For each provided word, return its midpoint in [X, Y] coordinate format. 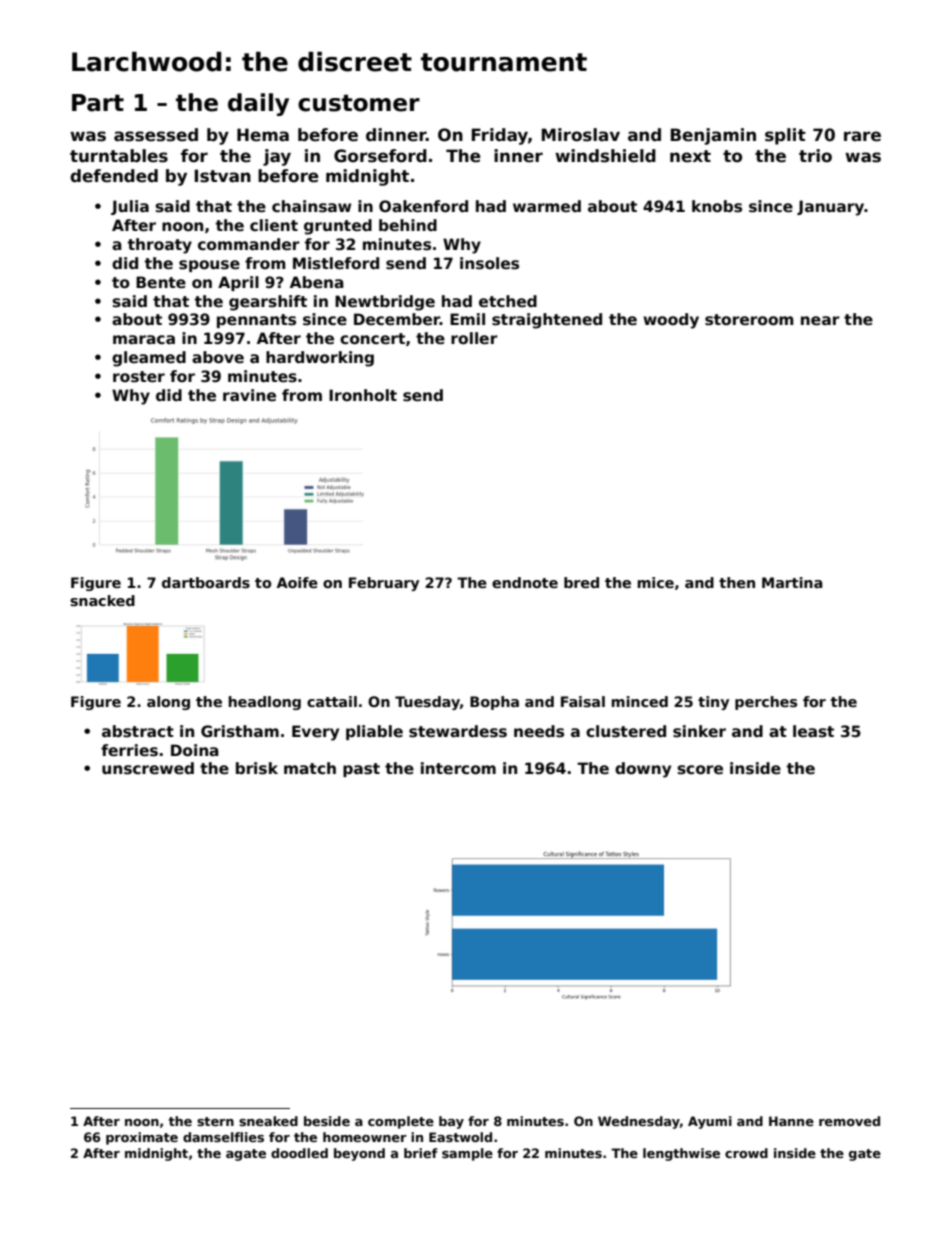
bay [451, 1122]
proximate [142, 1138]
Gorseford [380, 156]
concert [372, 338]
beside [327, 1121]
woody [671, 321]
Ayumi [710, 1122]
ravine [249, 395]
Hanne [791, 1121]
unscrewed [148, 768]
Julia [130, 207]
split [785, 136]
